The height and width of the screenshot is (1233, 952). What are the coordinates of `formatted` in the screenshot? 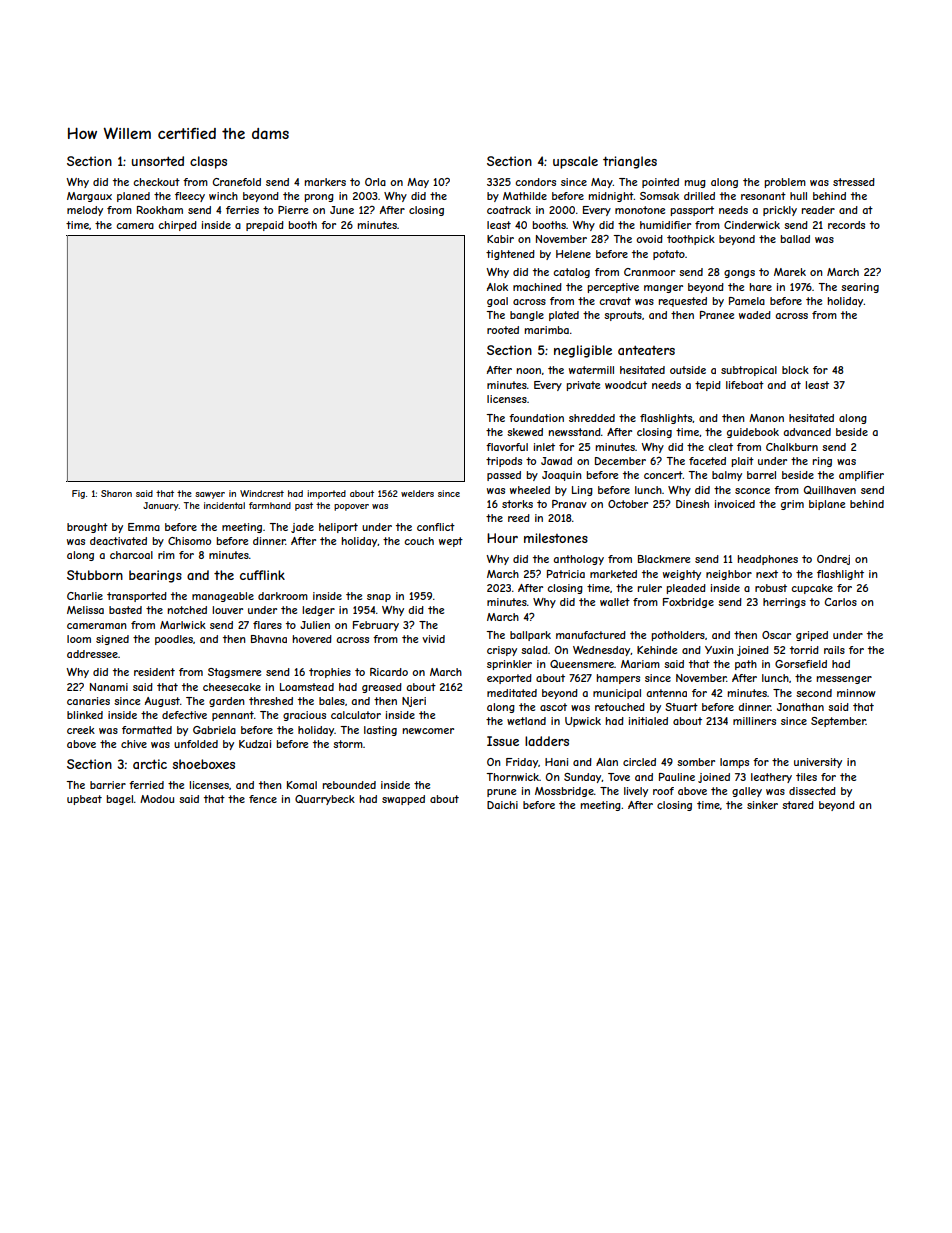 It's located at (147, 730).
